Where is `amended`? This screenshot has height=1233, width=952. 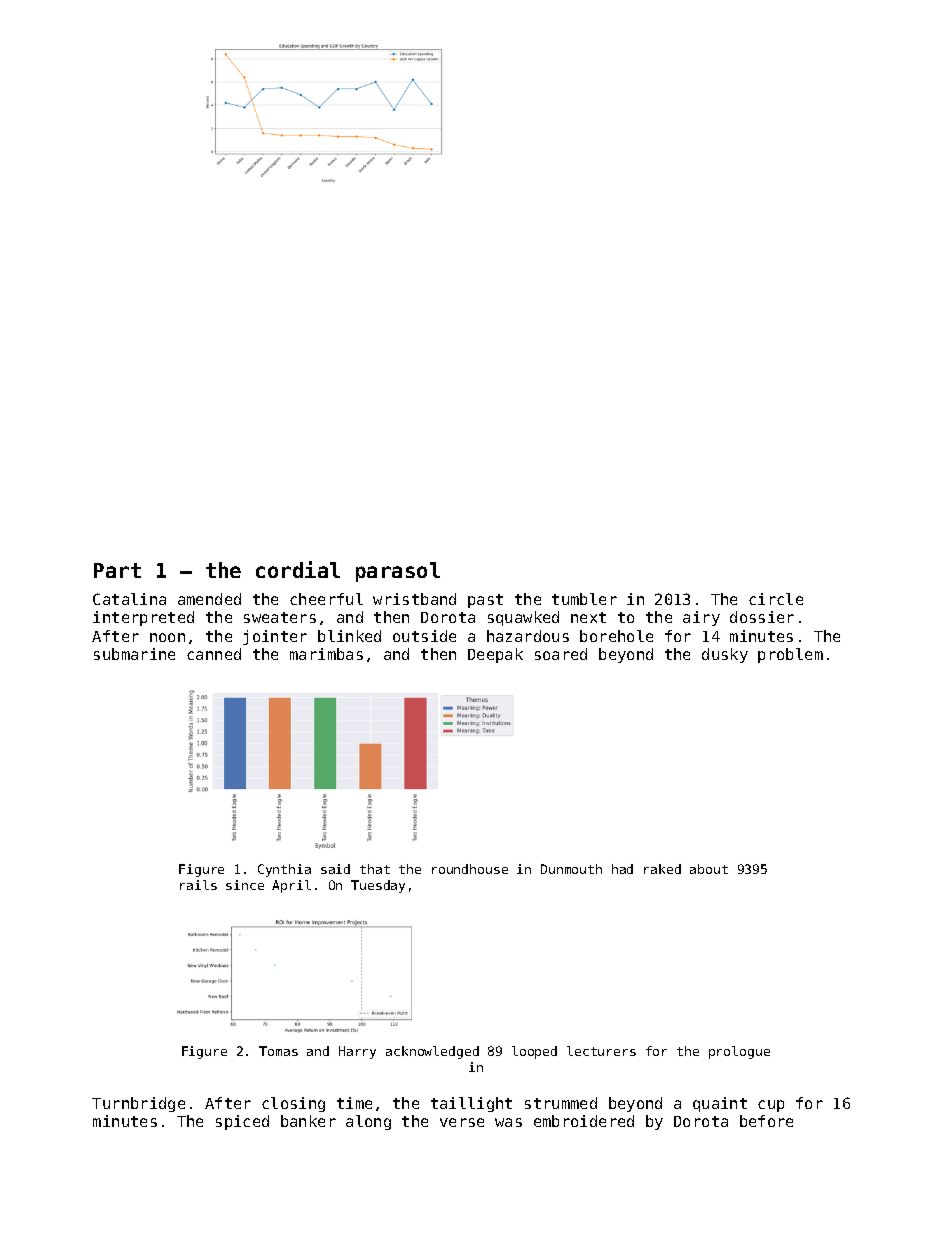 amended is located at coordinates (209, 599).
